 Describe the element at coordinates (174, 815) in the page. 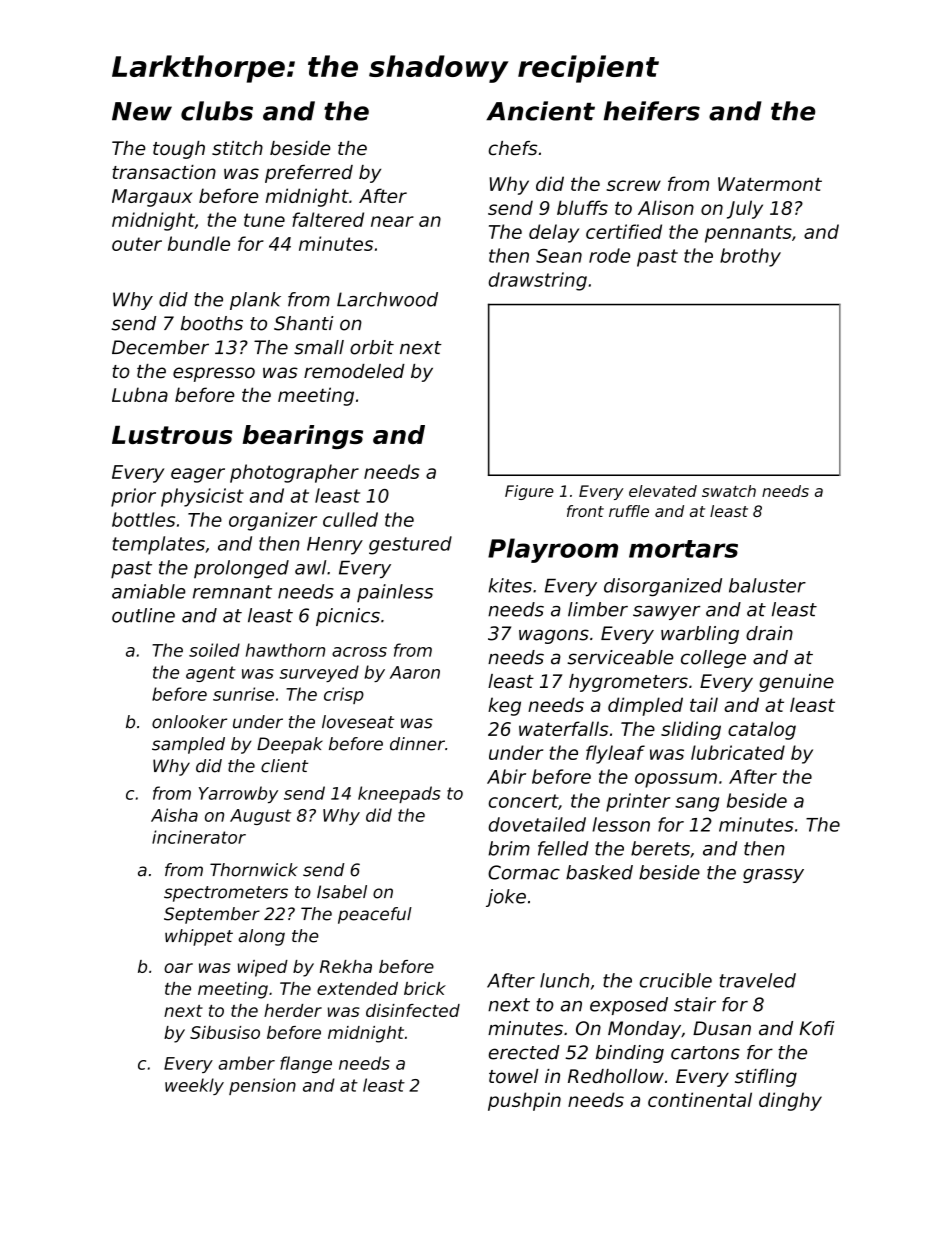

I see `Aisha` at that location.
